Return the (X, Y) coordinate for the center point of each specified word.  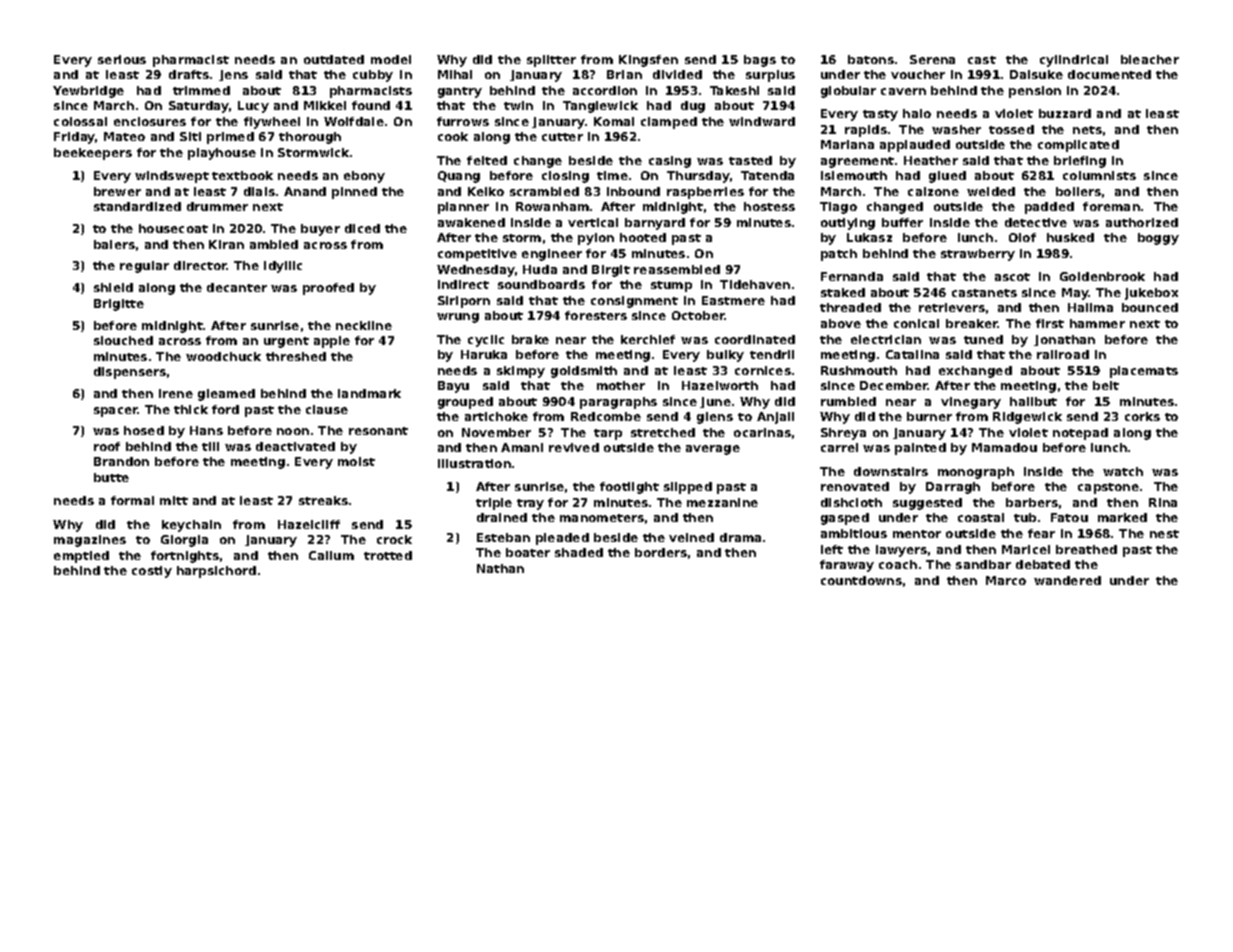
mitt (174, 500)
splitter (551, 61)
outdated (334, 59)
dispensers (130, 373)
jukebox (1151, 294)
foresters (596, 315)
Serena (932, 59)
